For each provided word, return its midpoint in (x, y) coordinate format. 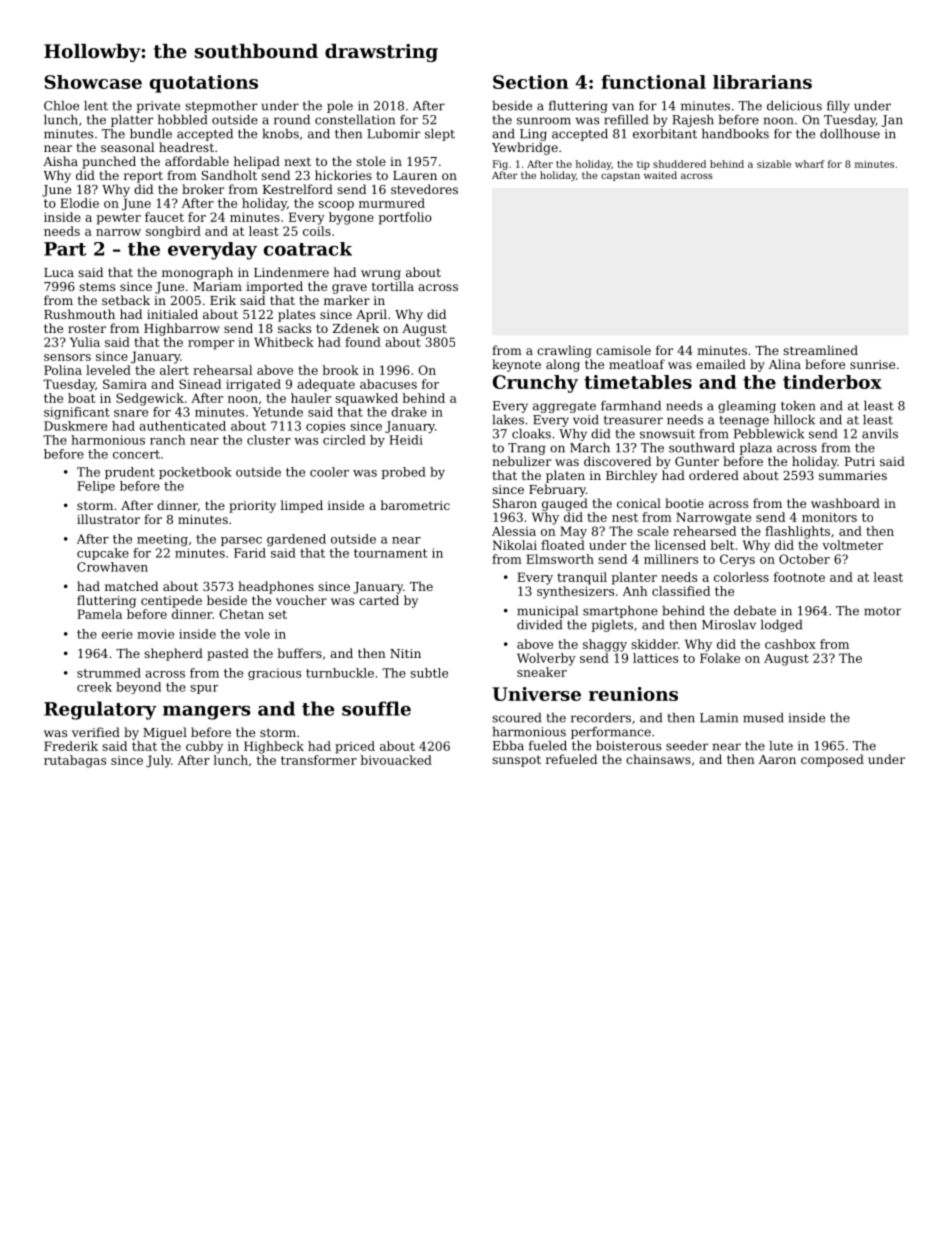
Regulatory (100, 710)
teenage (744, 421)
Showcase (93, 82)
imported (274, 287)
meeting (162, 540)
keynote (516, 365)
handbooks (735, 134)
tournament (391, 553)
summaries (853, 475)
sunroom (544, 121)
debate (755, 611)
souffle (376, 708)
